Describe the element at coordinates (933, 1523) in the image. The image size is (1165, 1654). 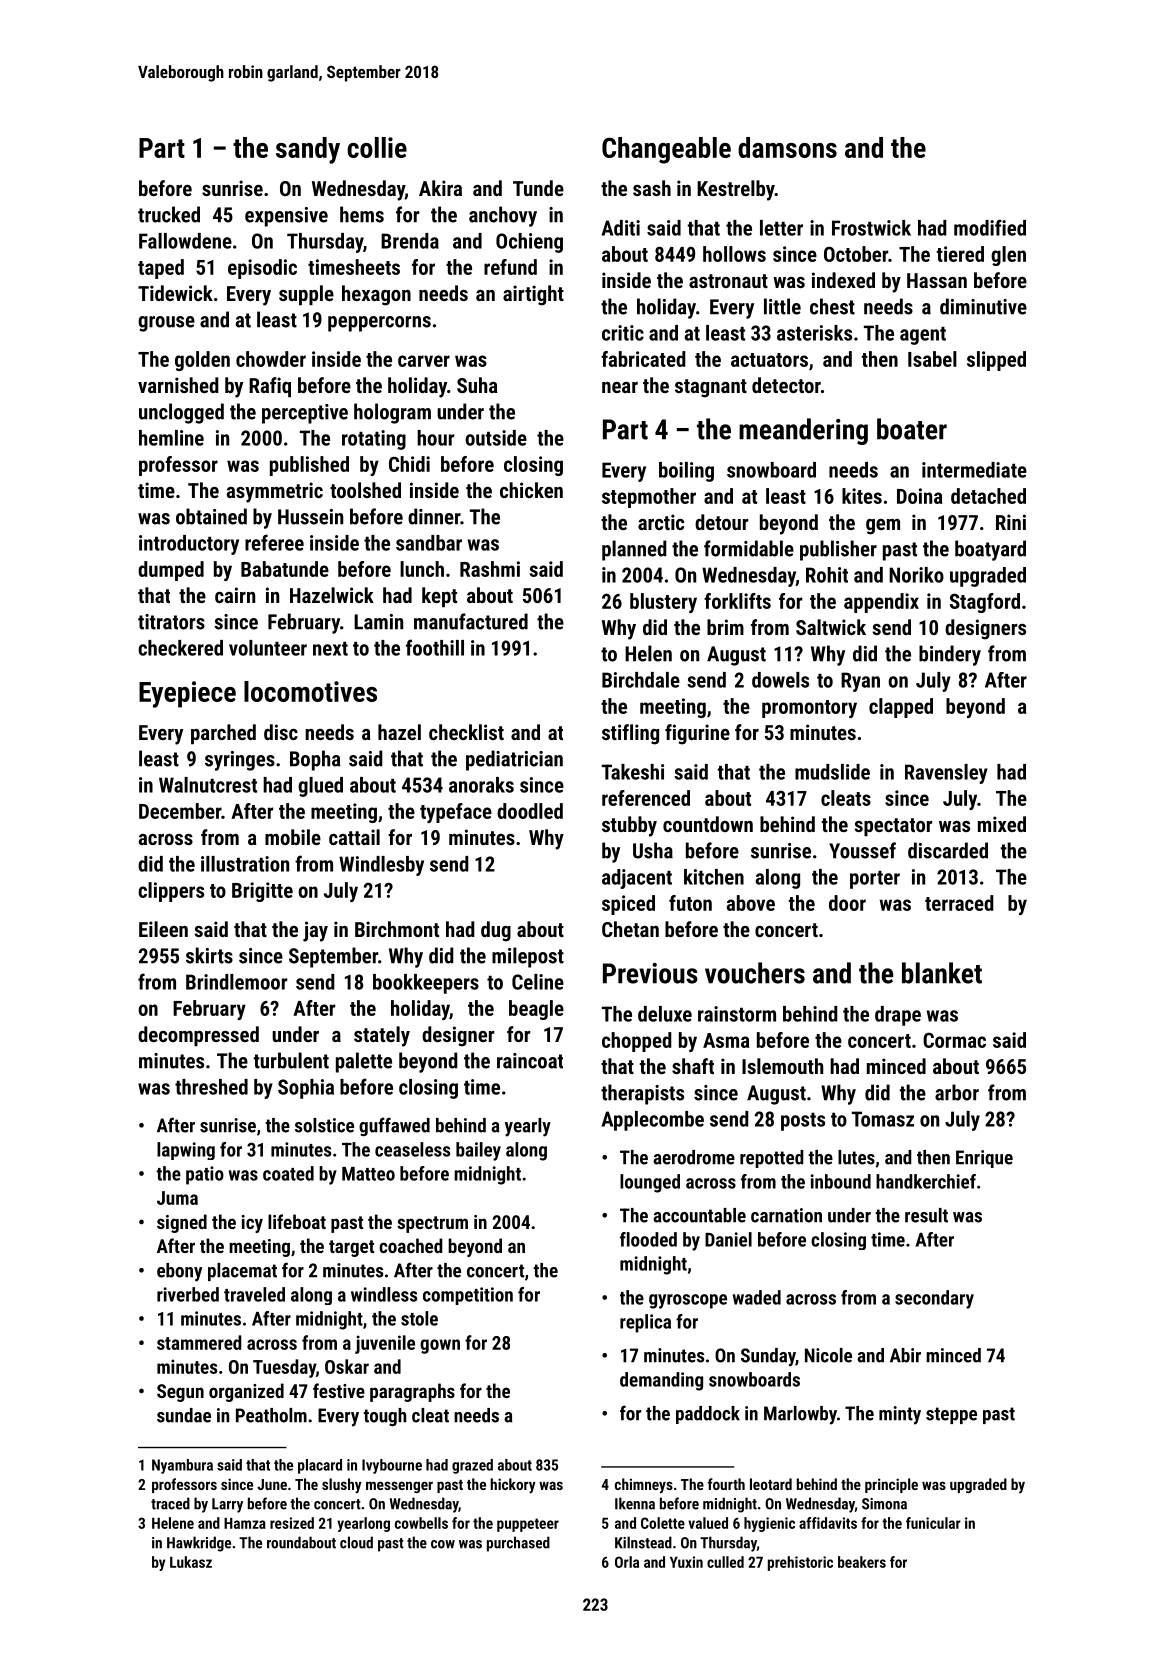
I see `funicular` at that location.
